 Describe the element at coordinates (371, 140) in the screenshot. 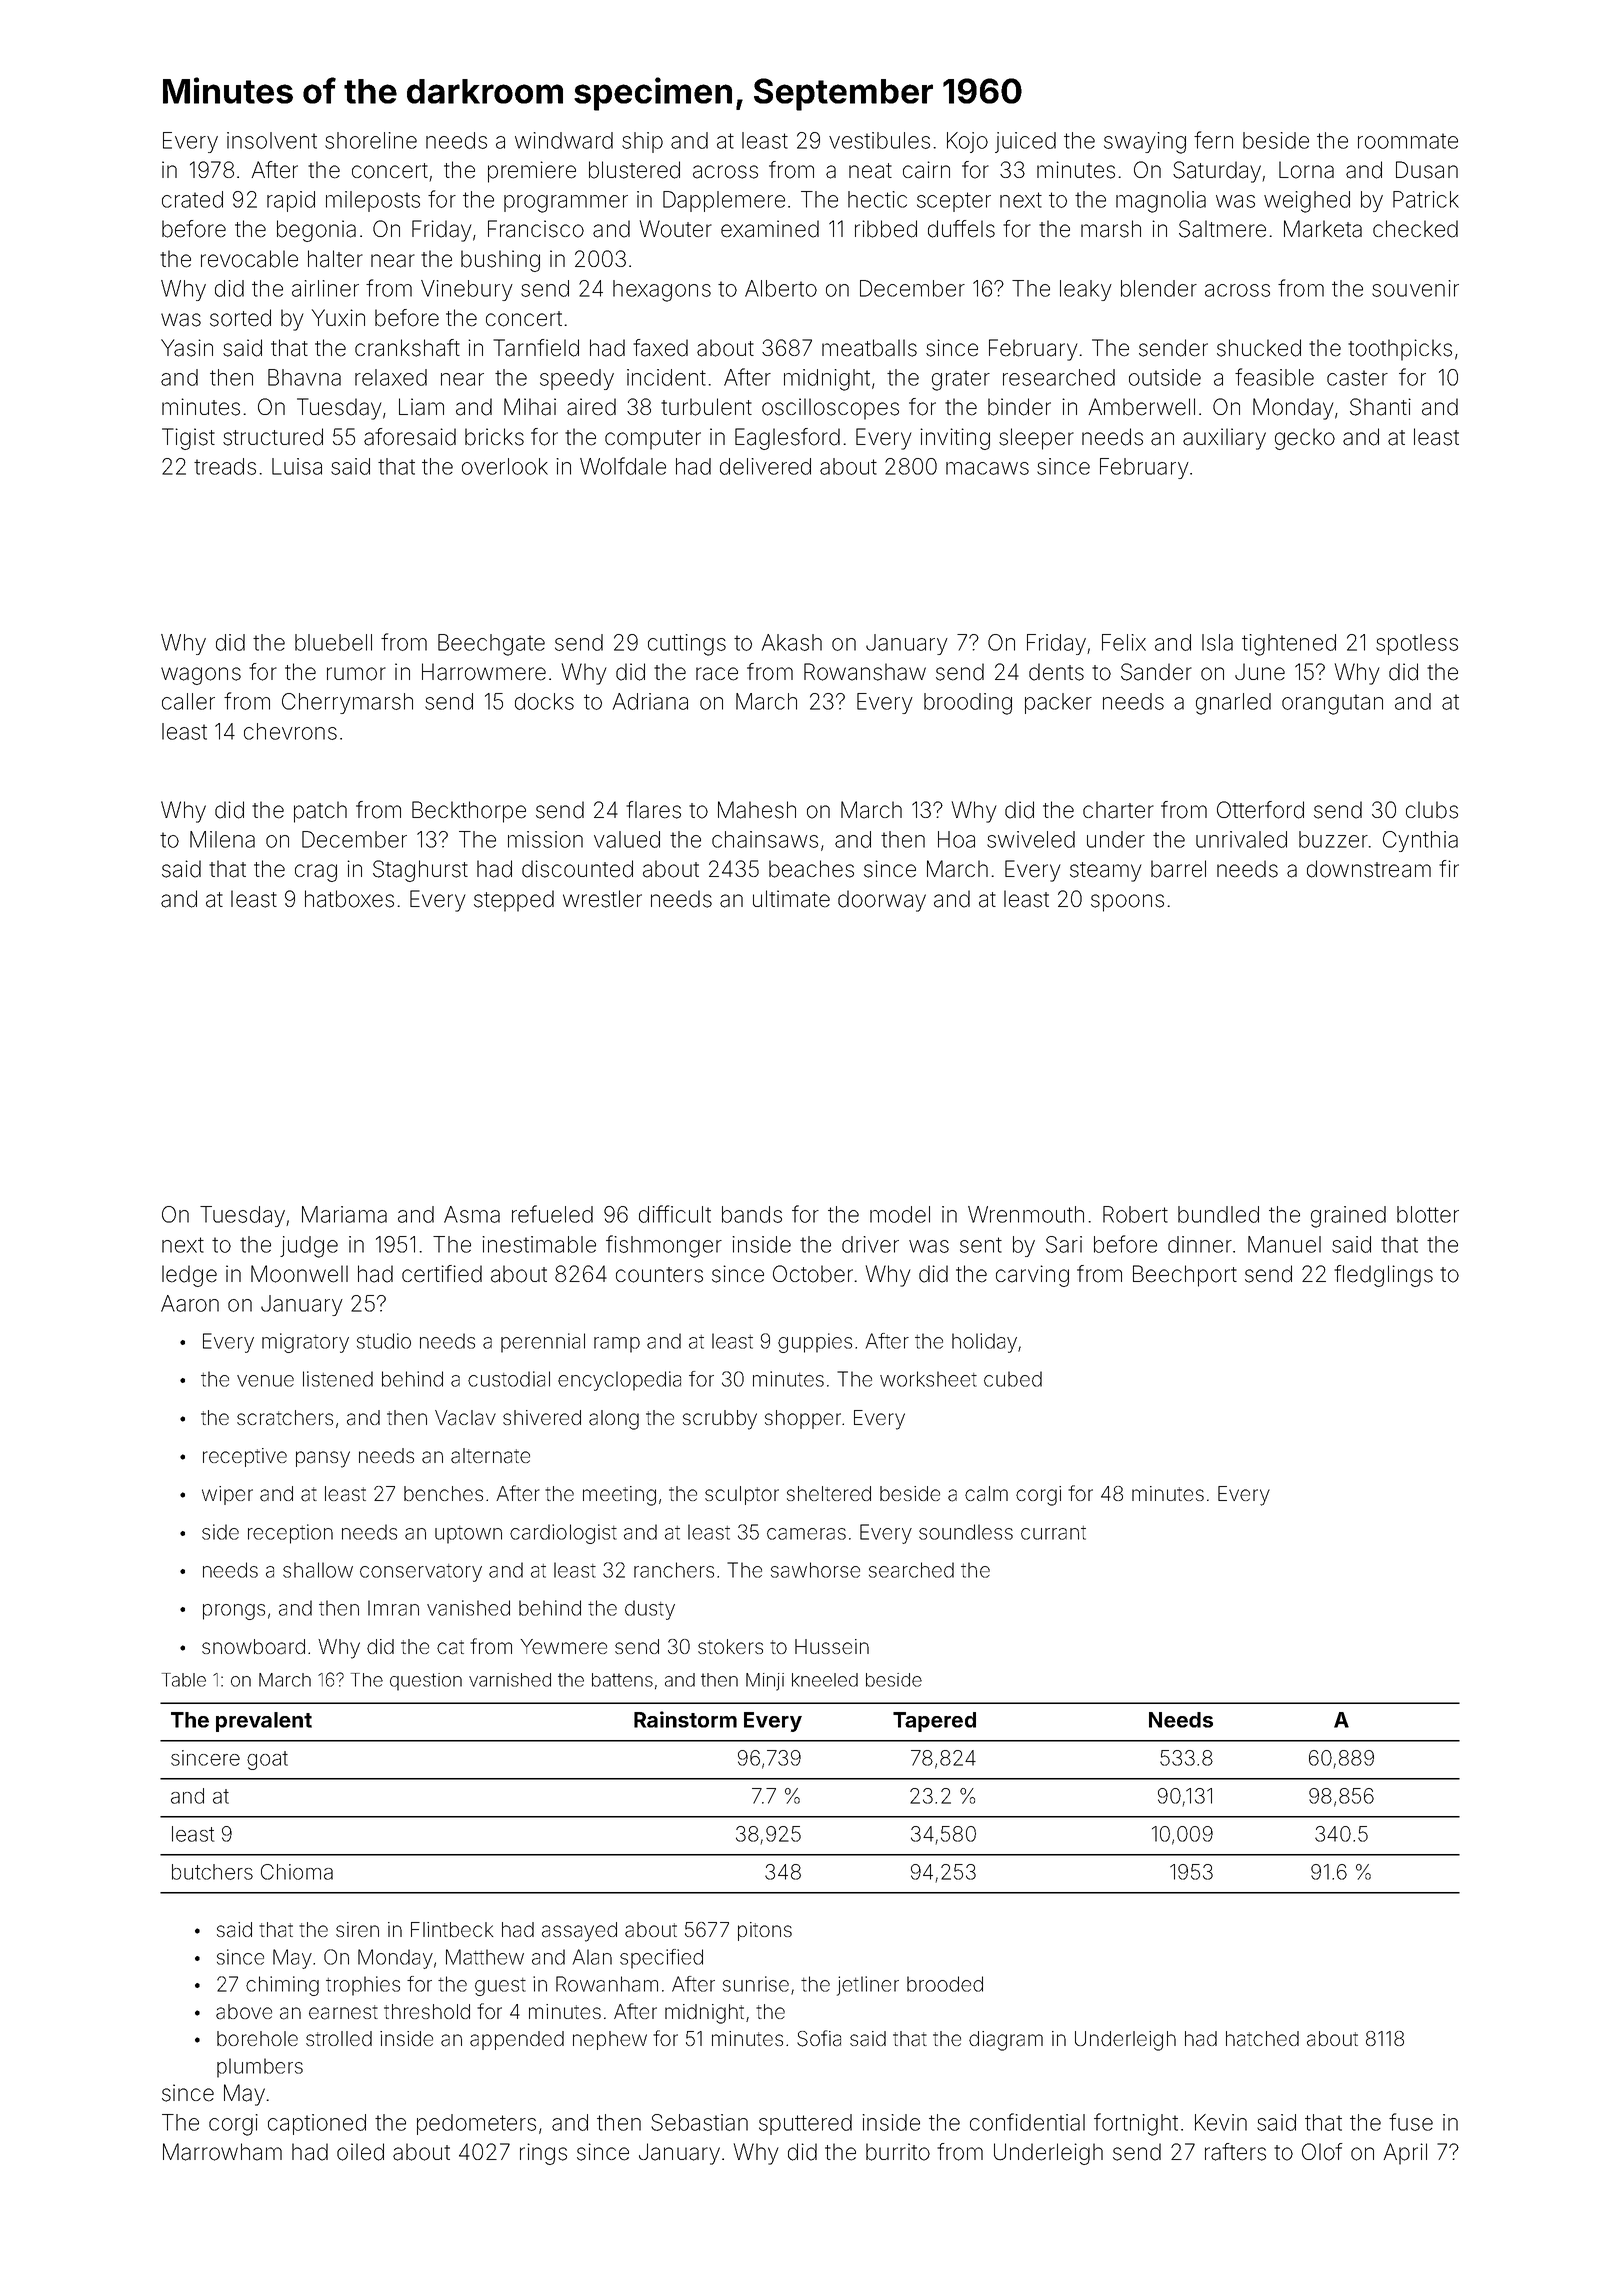

I see `shoreline` at that location.
